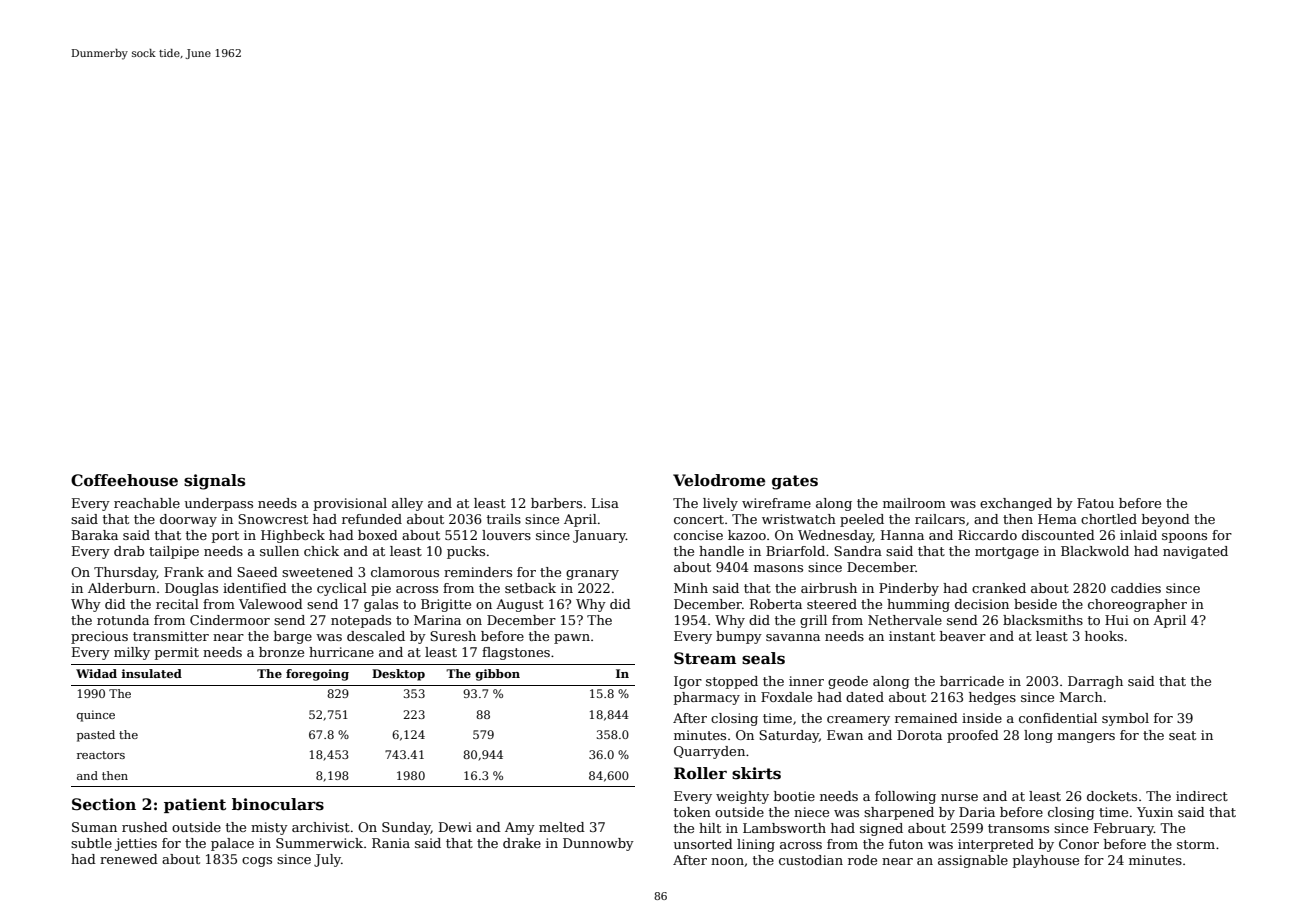  I want to click on Darragh, so click(1095, 682).
